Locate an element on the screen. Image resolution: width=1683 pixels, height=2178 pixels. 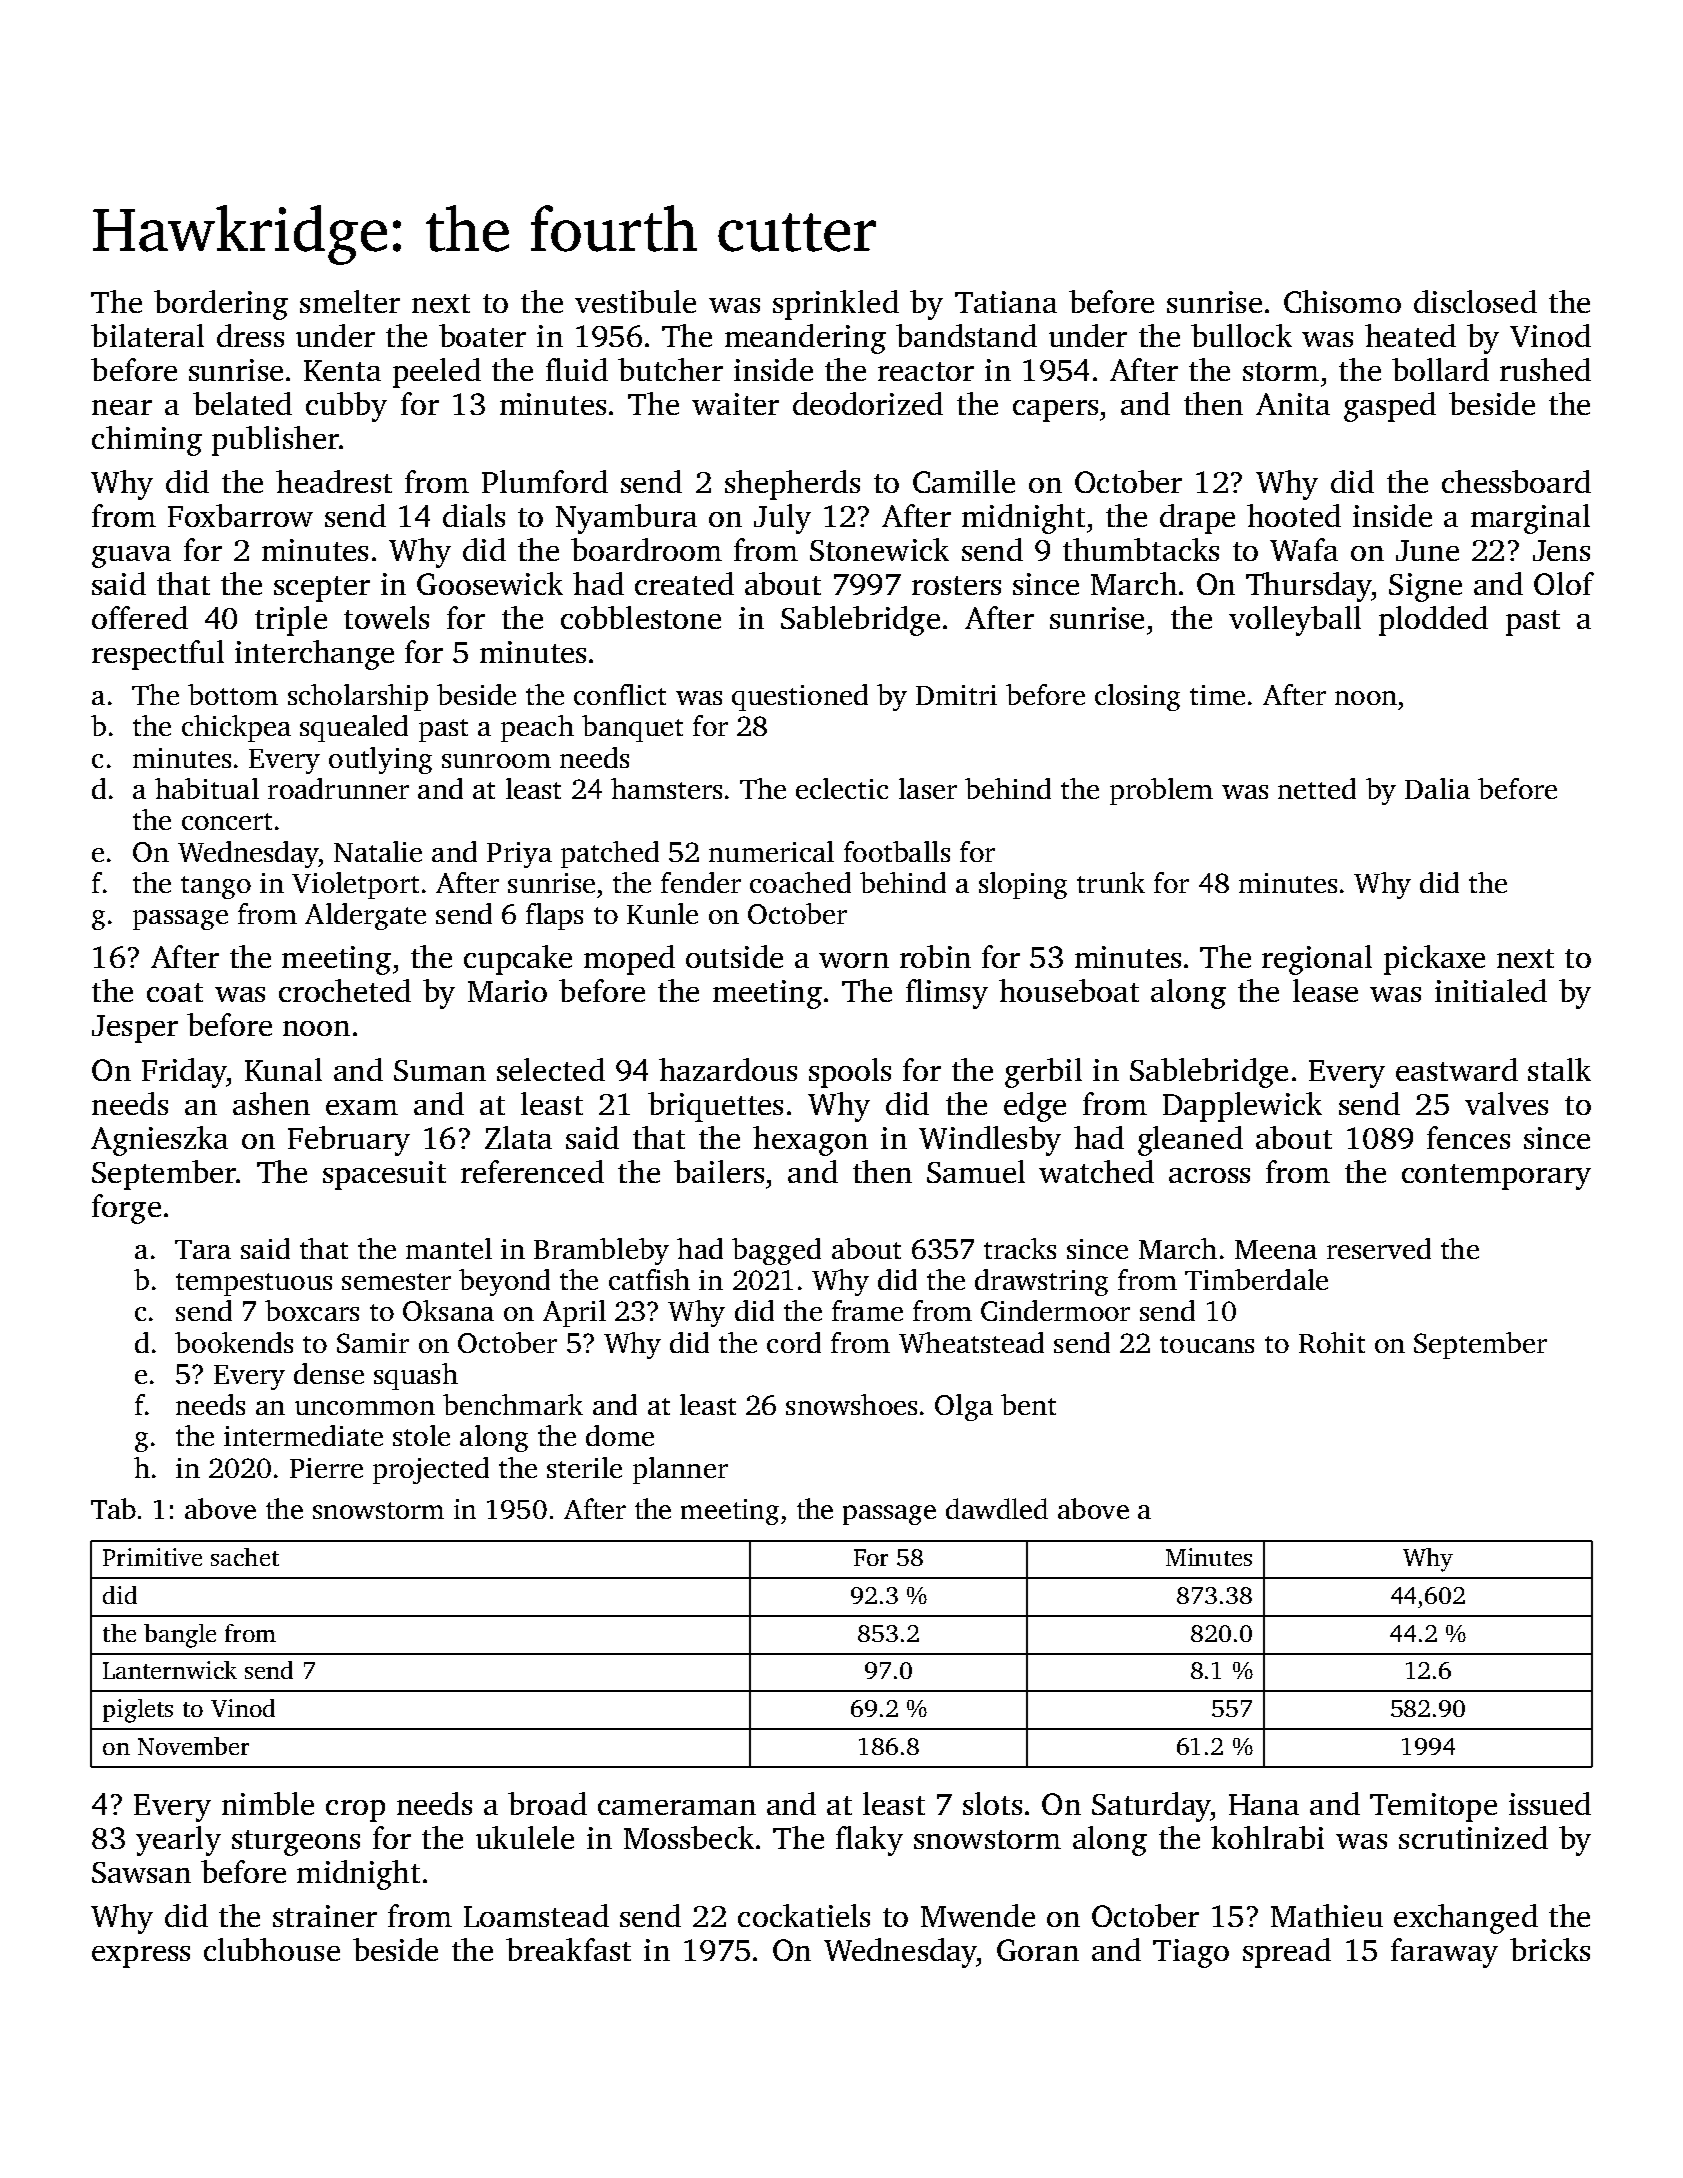
cockatiels is located at coordinates (804, 1915).
